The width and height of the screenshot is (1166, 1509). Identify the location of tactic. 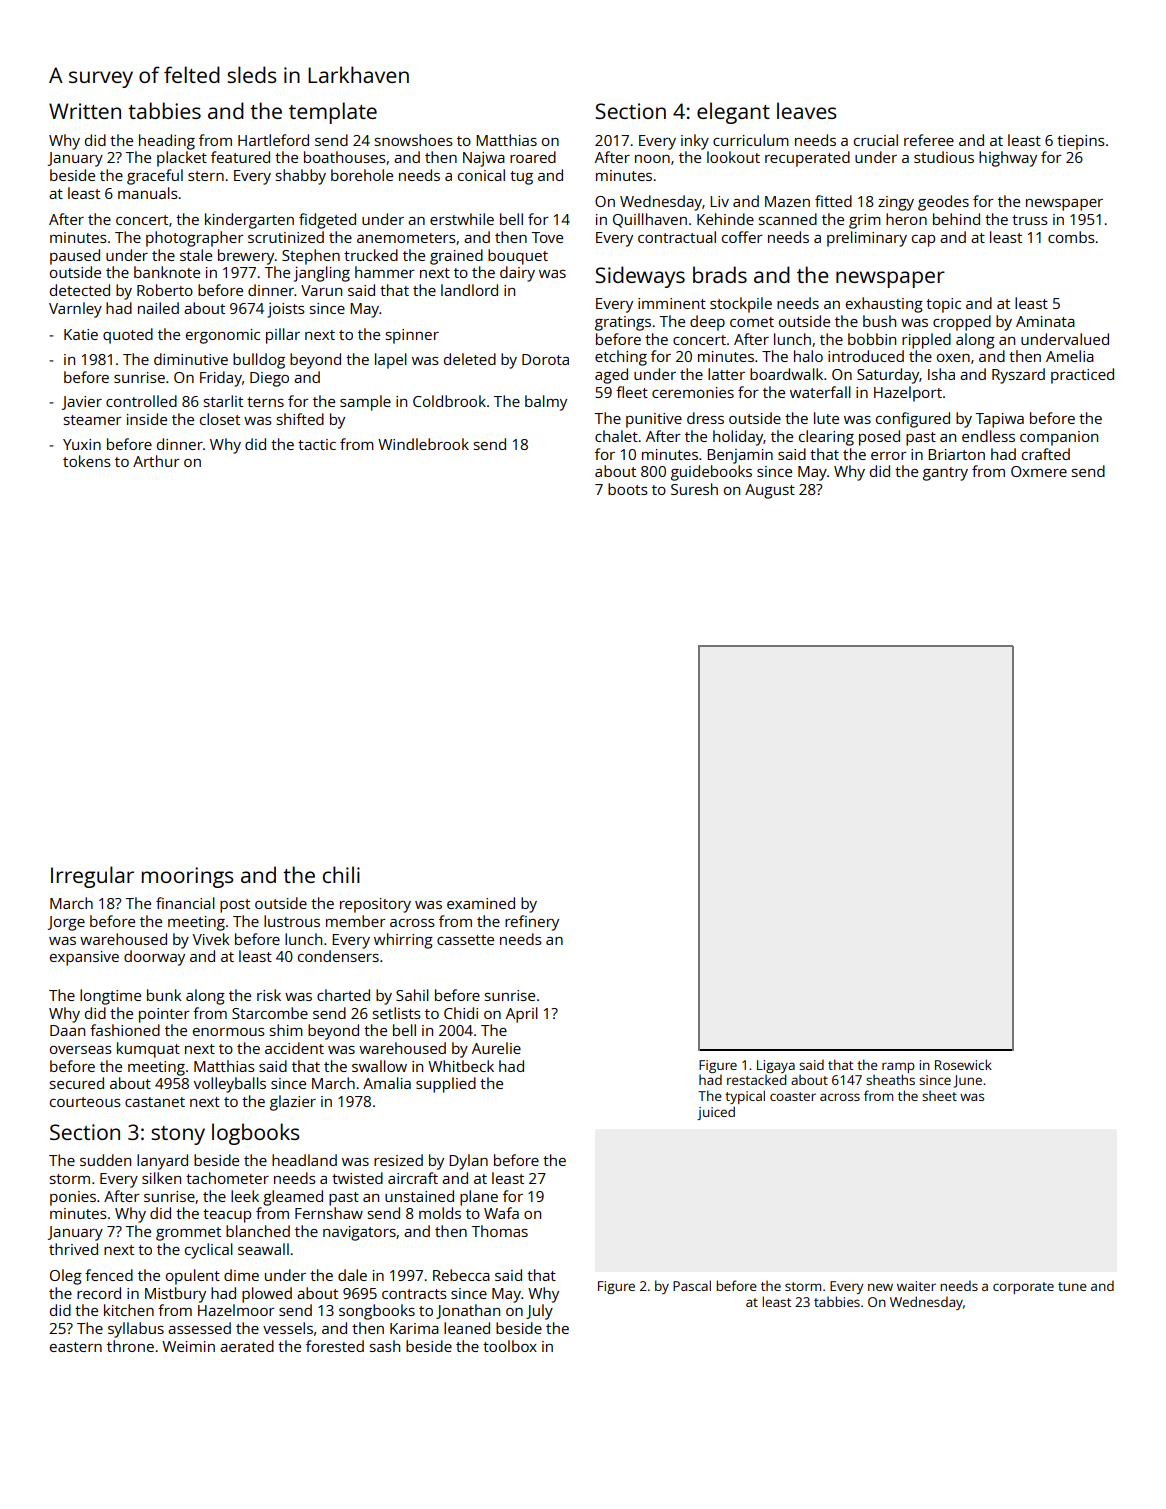
(317, 444).
